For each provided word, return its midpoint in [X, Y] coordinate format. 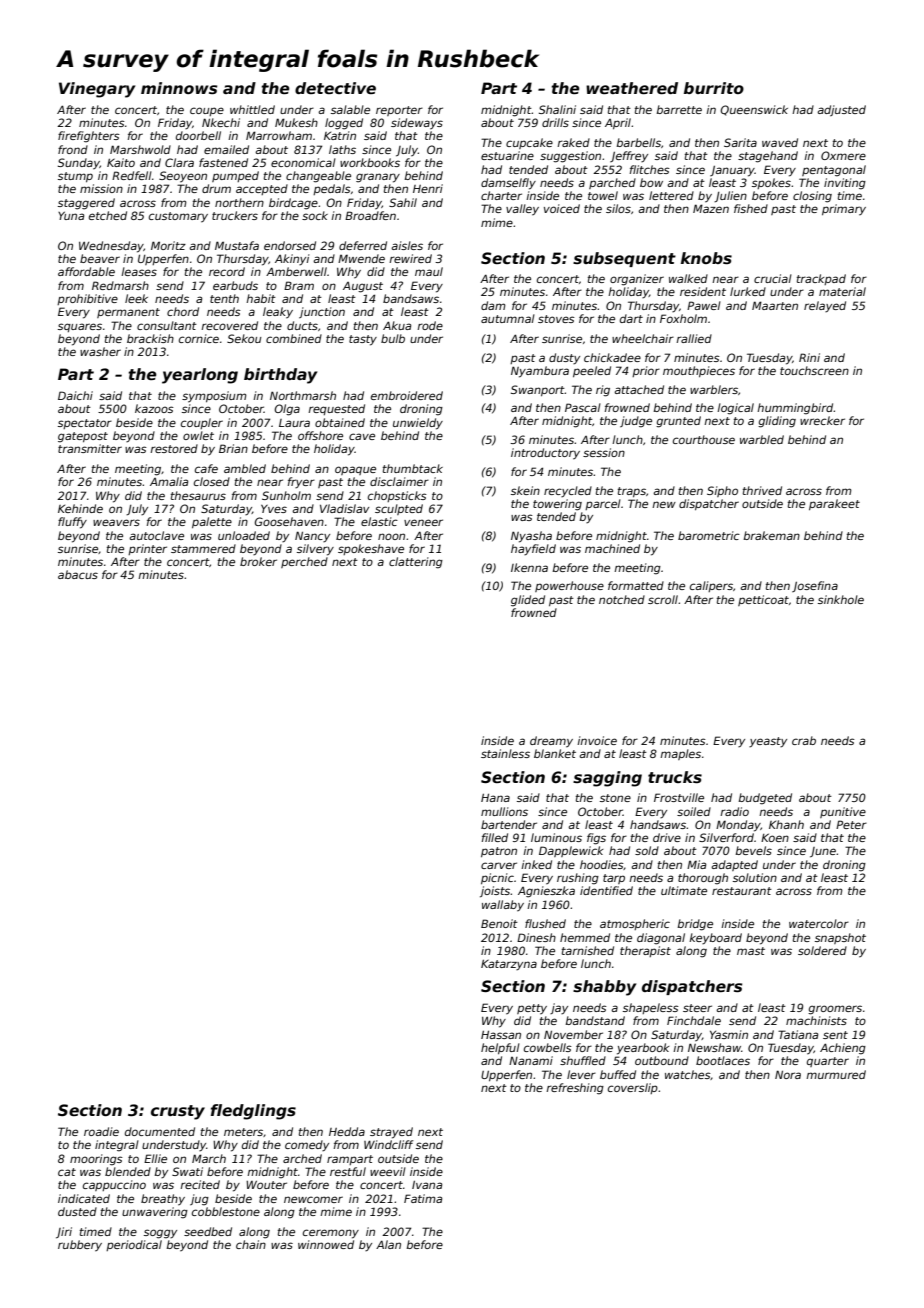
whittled [252, 109]
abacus [78, 574]
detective [335, 88]
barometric [709, 535]
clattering [416, 563]
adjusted [841, 110]
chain [251, 1244]
